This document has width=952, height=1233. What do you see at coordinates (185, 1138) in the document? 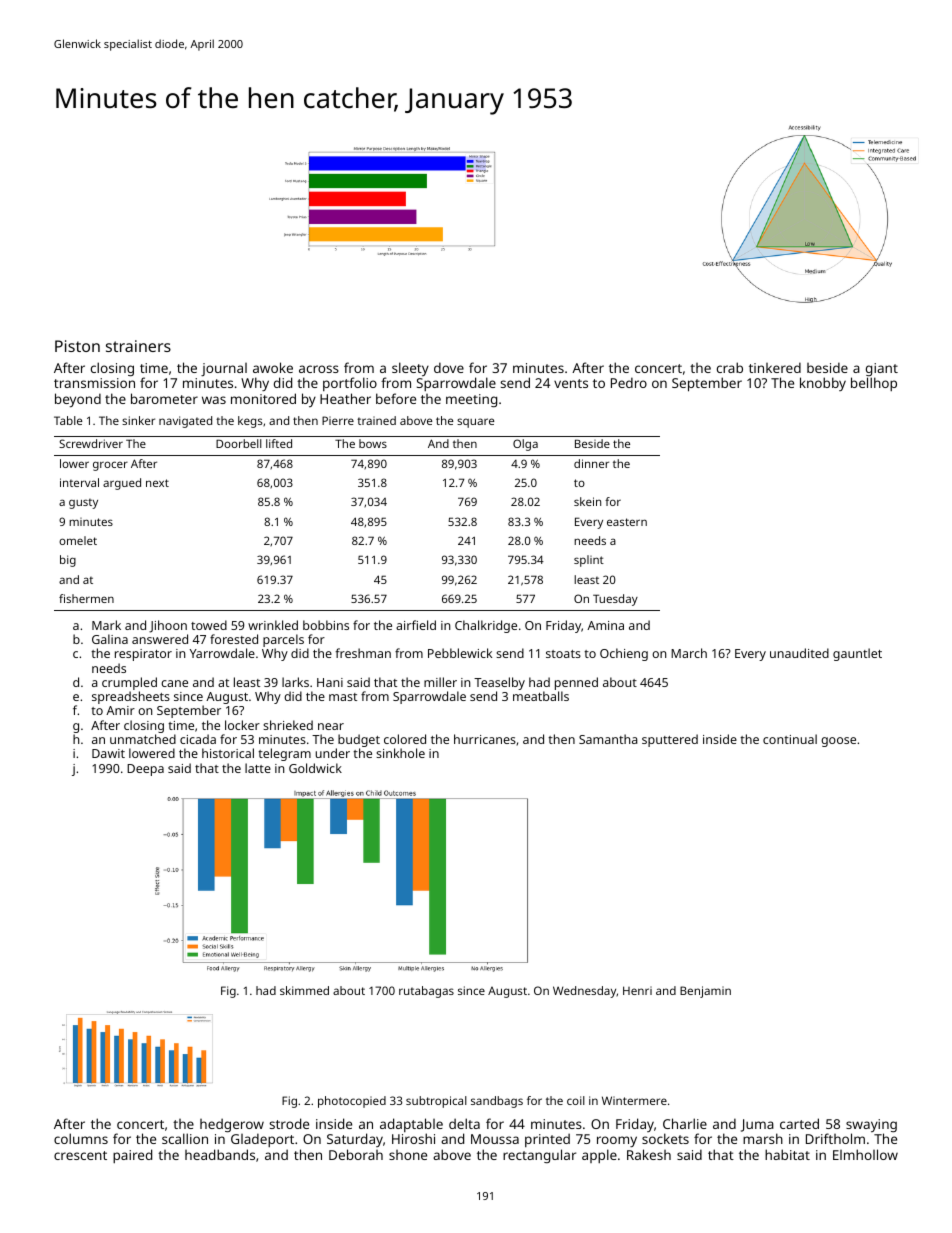
I see `scallion` at bounding box center [185, 1138].
